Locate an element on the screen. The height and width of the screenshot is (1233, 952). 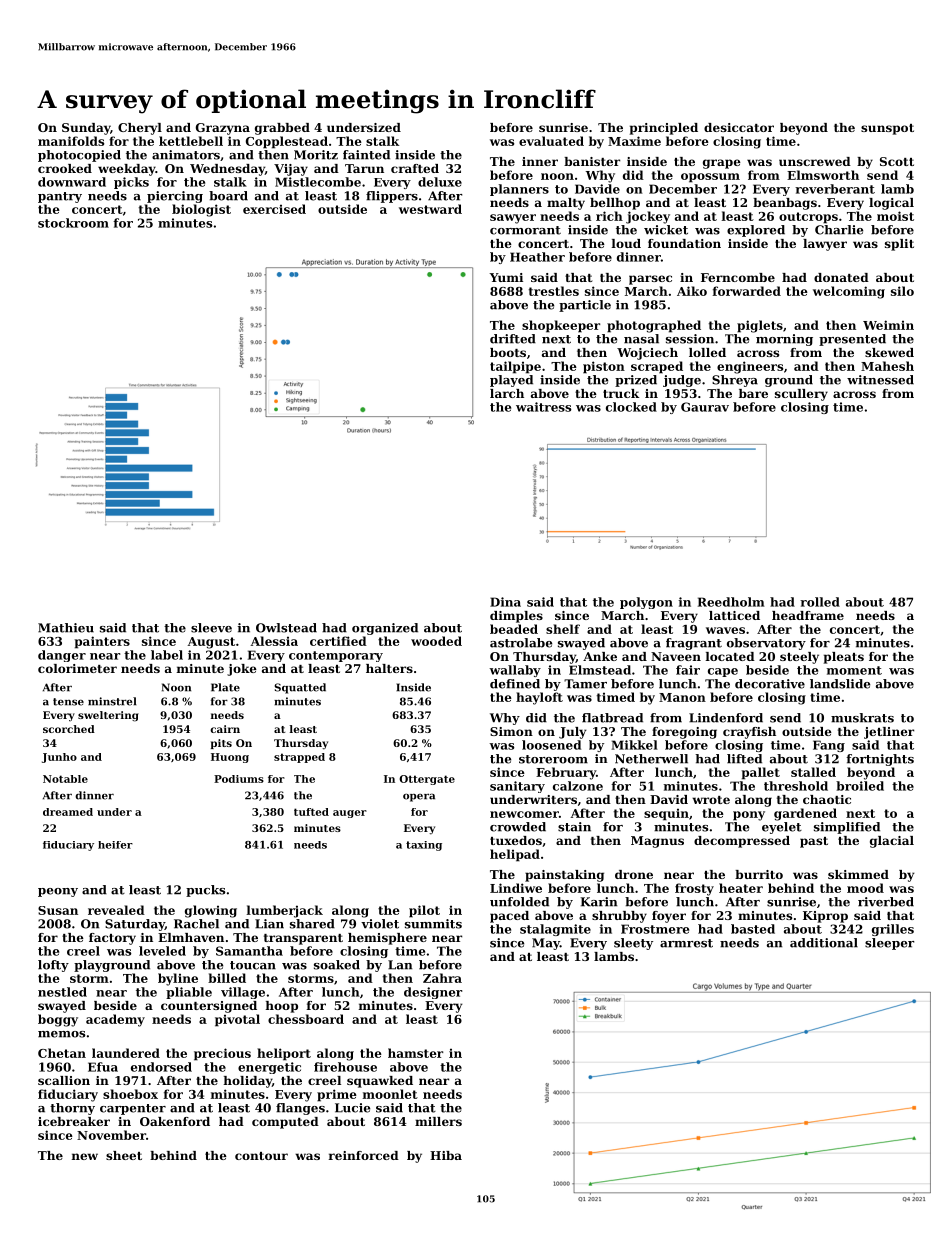
painstaking is located at coordinates (564, 876).
